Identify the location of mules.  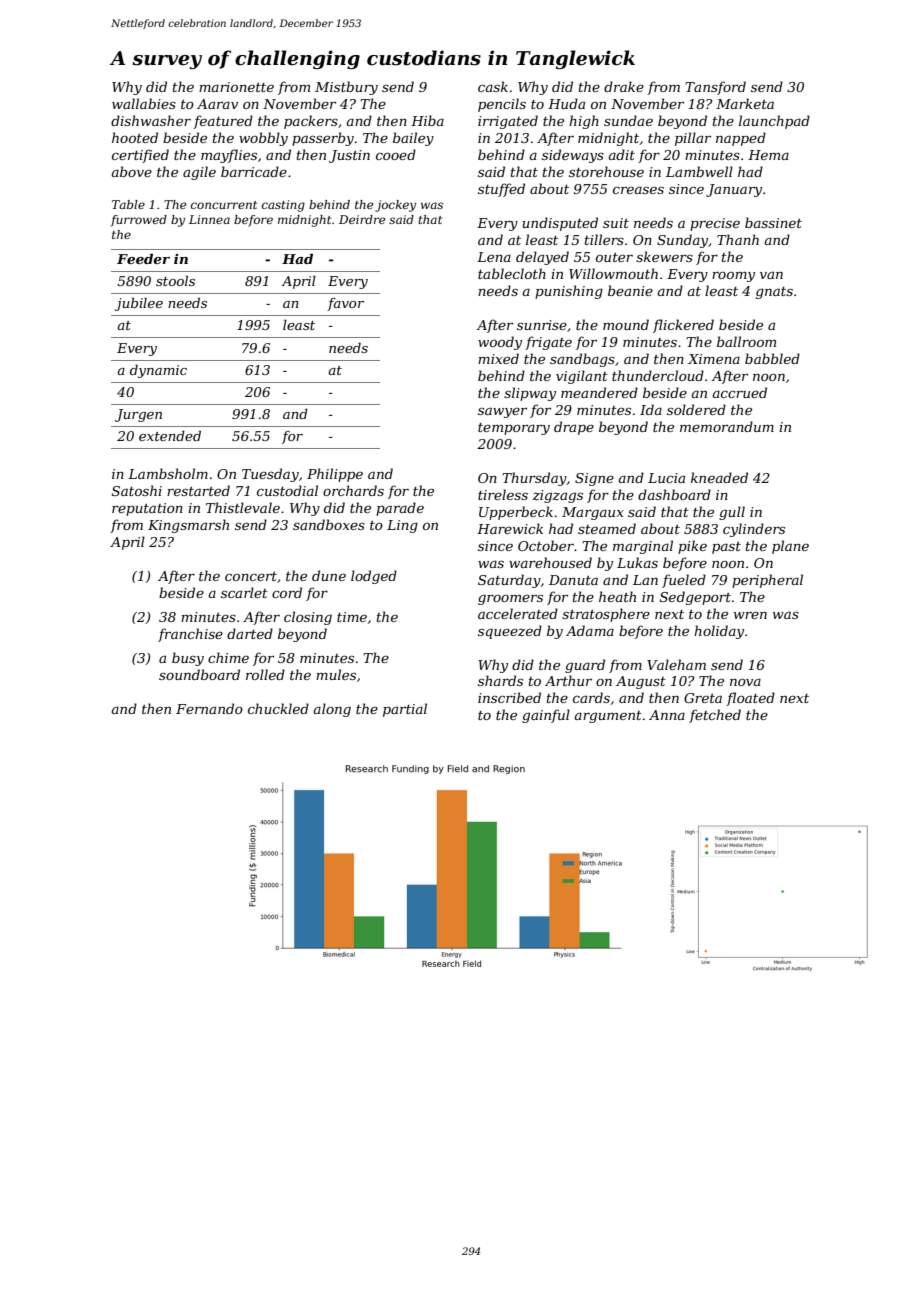
(336, 674).
